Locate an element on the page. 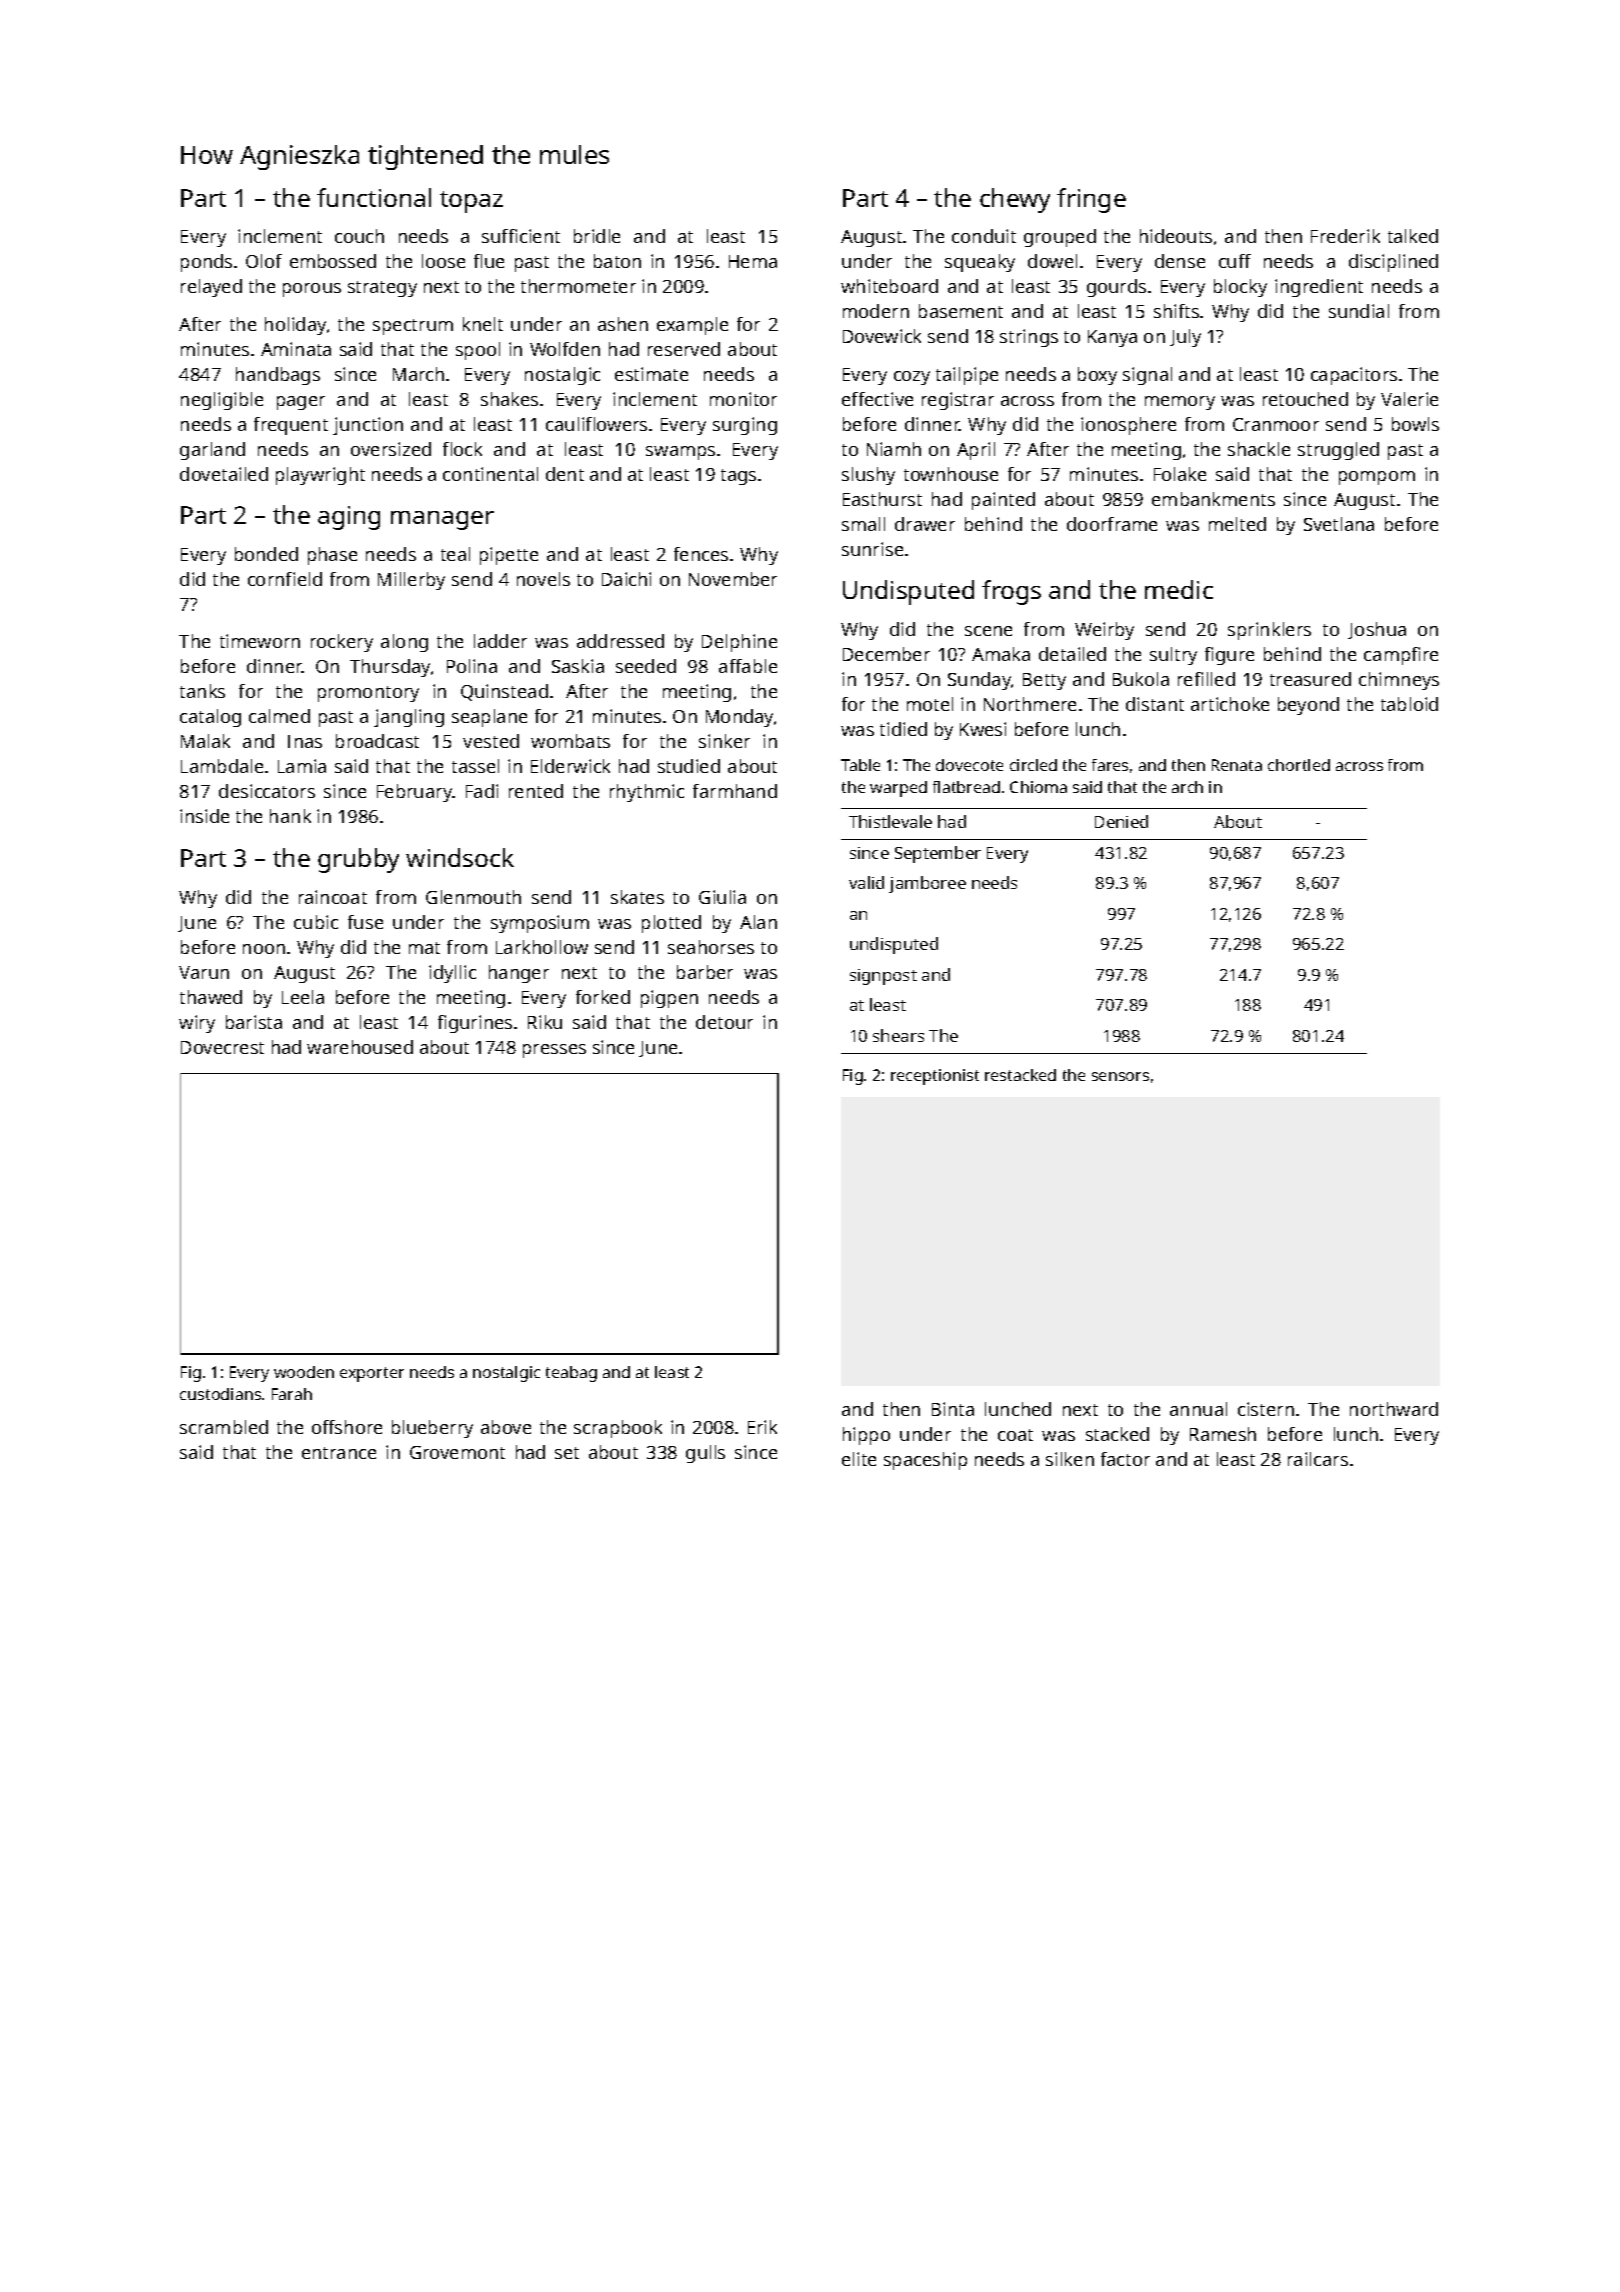 Image resolution: width=1620 pixels, height=2292 pixels. flatbread is located at coordinates (966, 787).
